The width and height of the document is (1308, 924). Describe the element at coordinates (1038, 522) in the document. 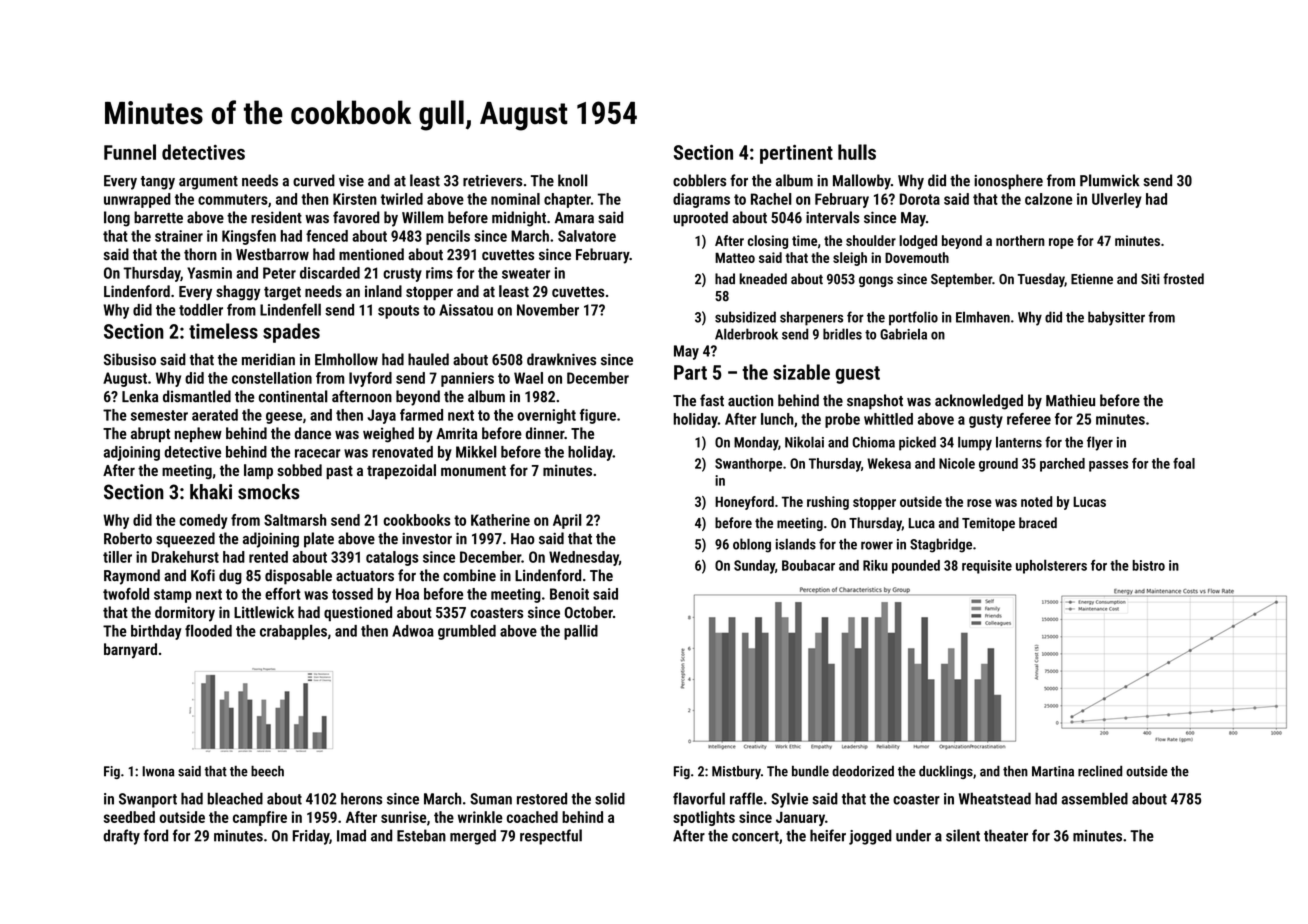

I see `braced` at that location.
